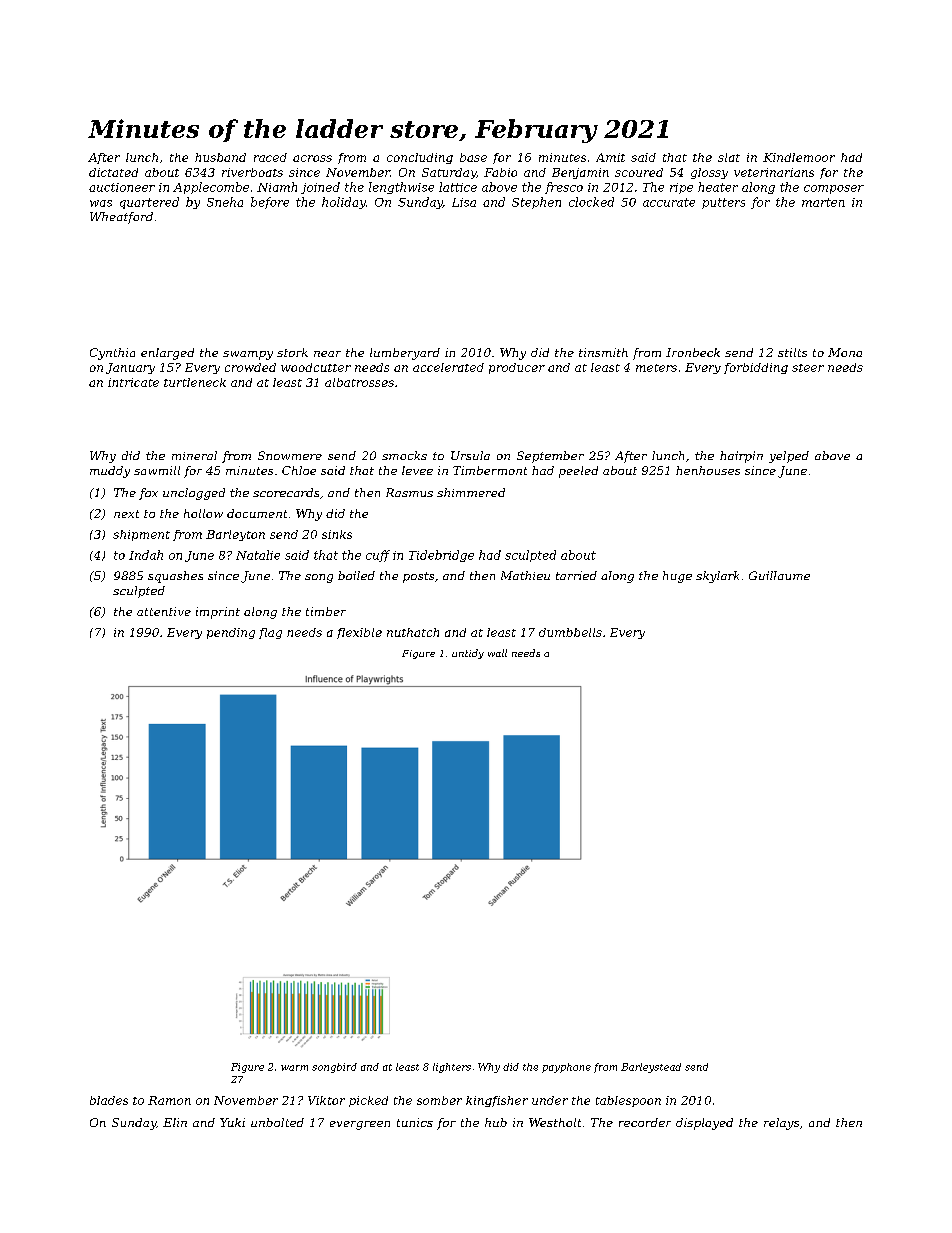 The image size is (952, 1233). Describe the element at coordinates (708, 470) in the screenshot. I see `henhouses` at that location.
